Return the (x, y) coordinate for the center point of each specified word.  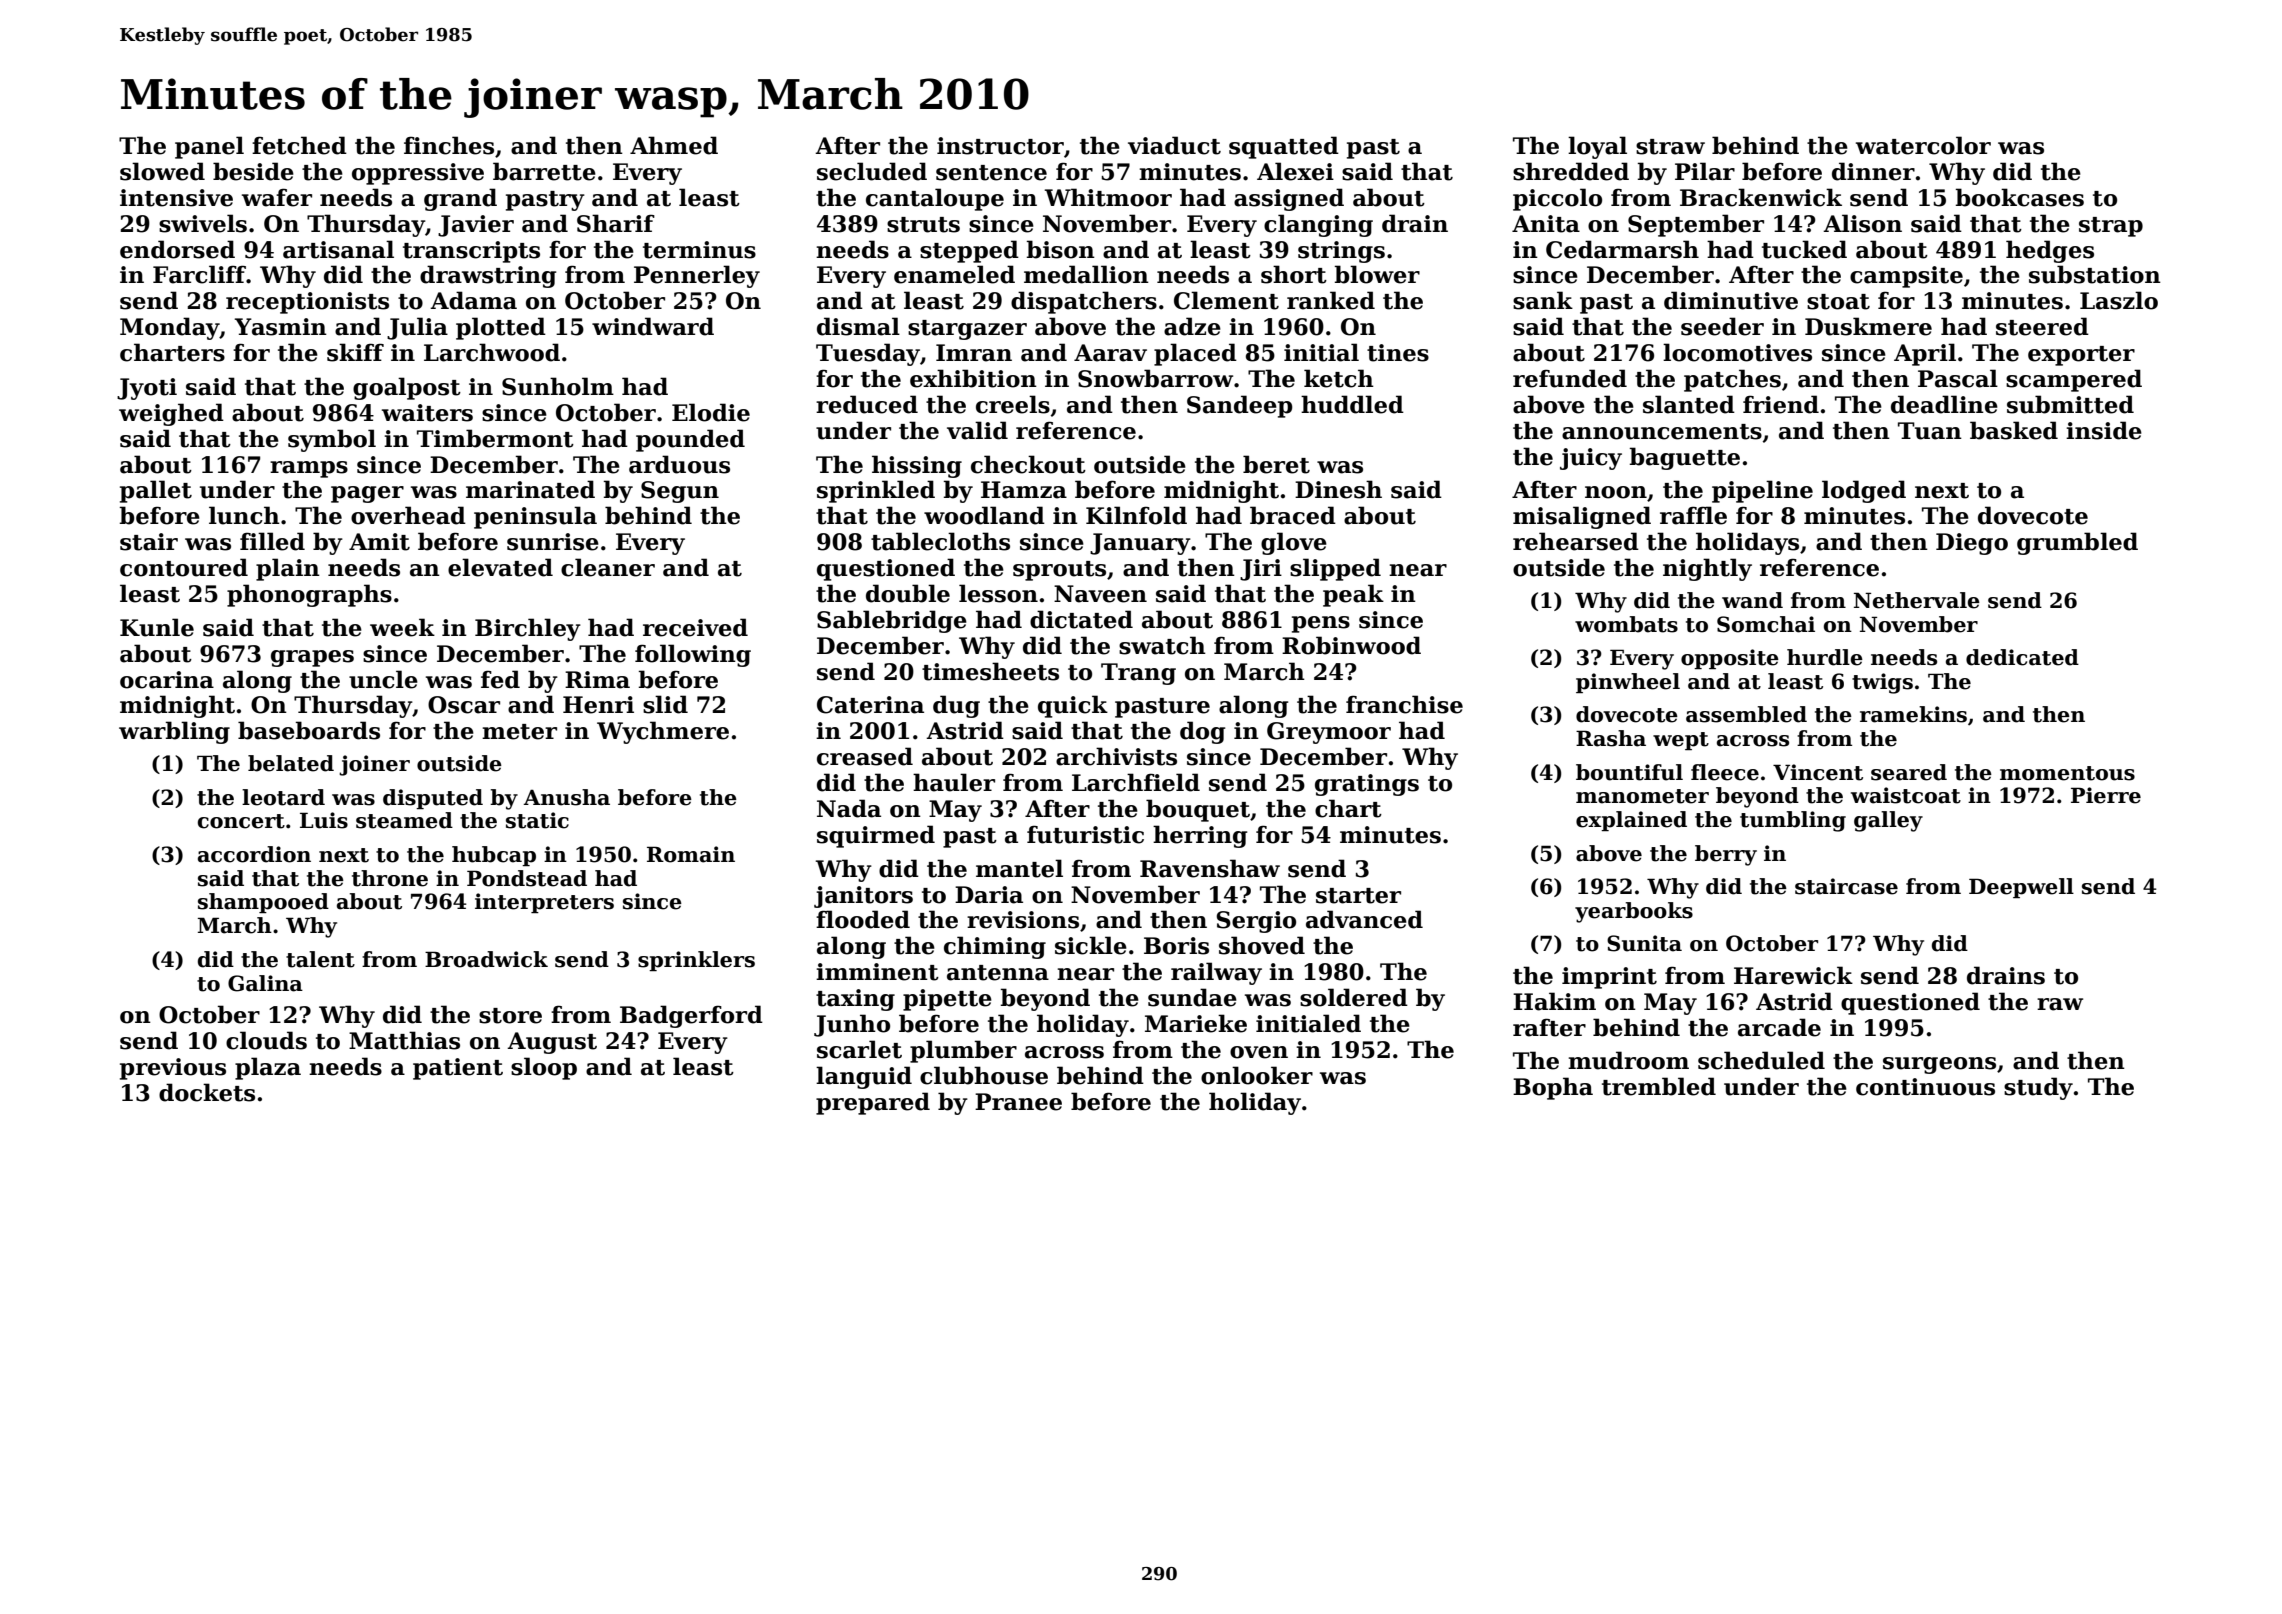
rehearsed (1576, 541)
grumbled (2077, 543)
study (2038, 1088)
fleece (1725, 772)
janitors (863, 897)
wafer (277, 197)
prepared (873, 1103)
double (908, 593)
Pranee (1018, 1102)
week (402, 627)
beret (1276, 464)
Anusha (567, 797)
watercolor (1923, 145)
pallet (156, 491)
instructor (1000, 146)
